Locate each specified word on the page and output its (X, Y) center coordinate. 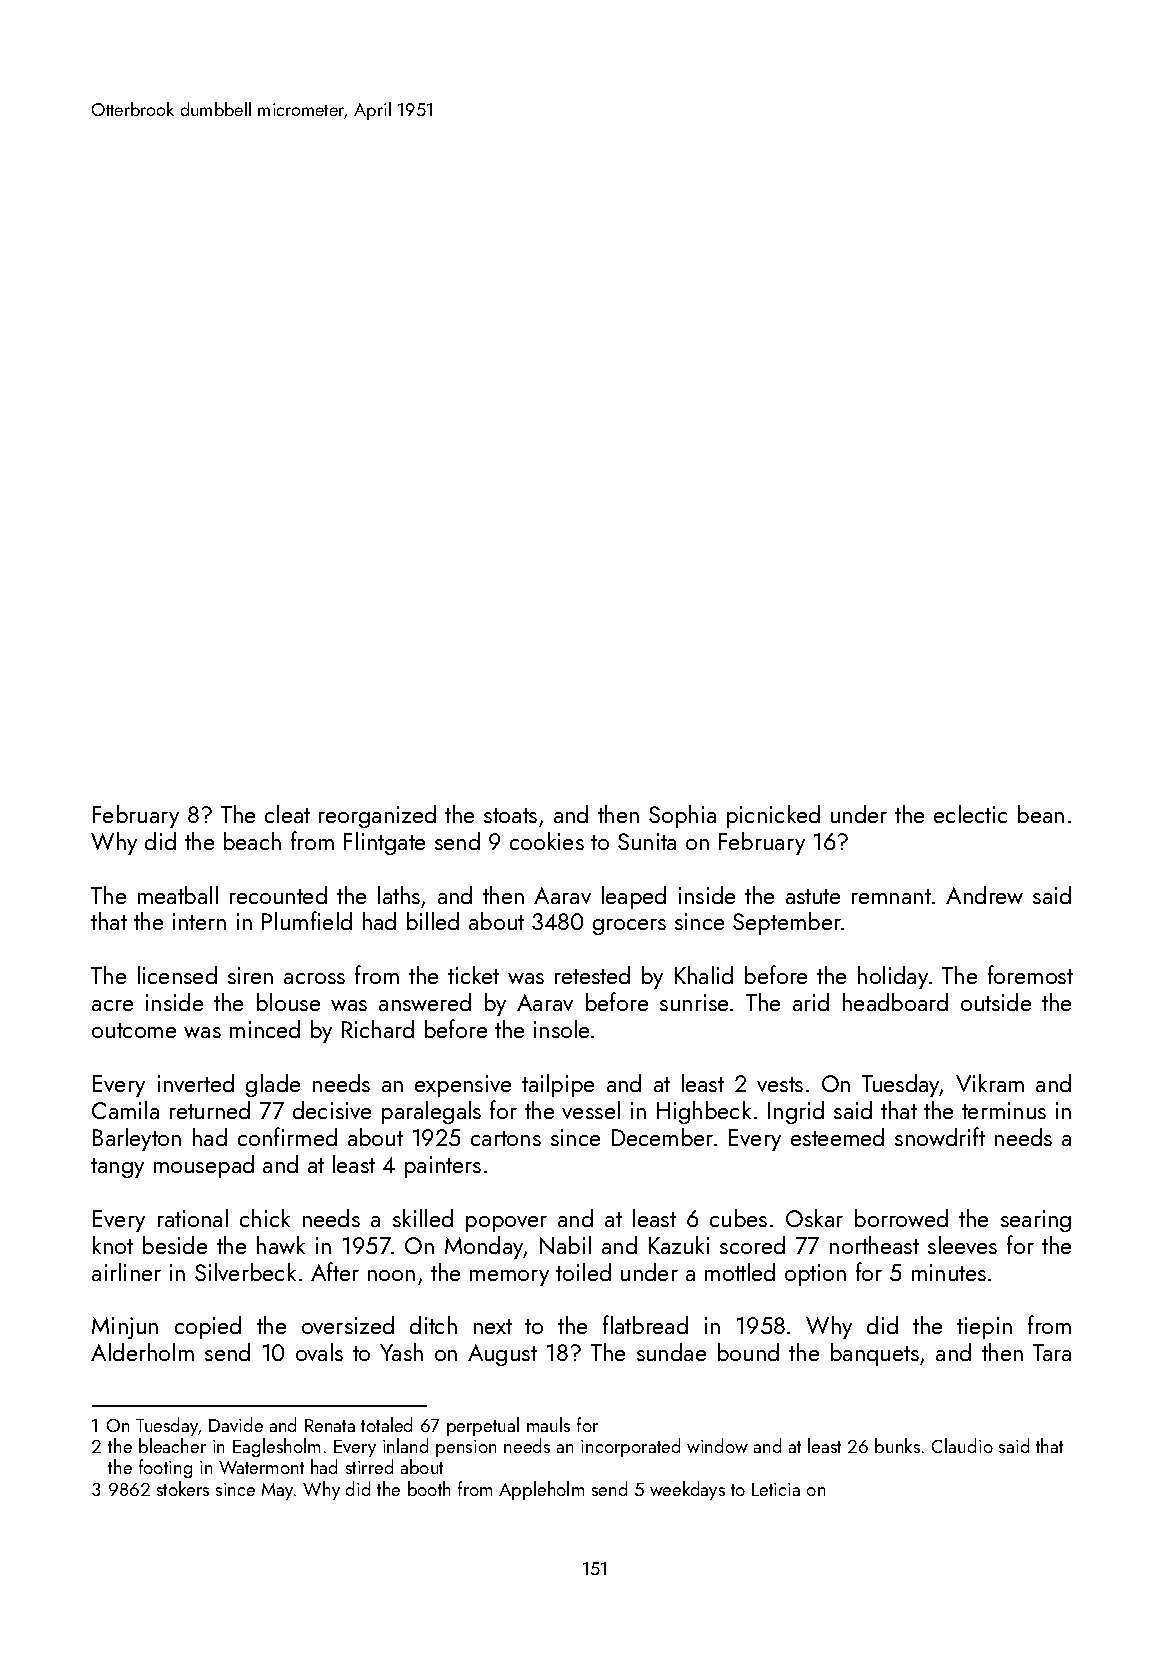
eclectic (970, 814)
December (662, 1137)
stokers (183, 1488)
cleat (287, 814)
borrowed (901, 1218)
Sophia (682, 816)
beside (175, 1245)
